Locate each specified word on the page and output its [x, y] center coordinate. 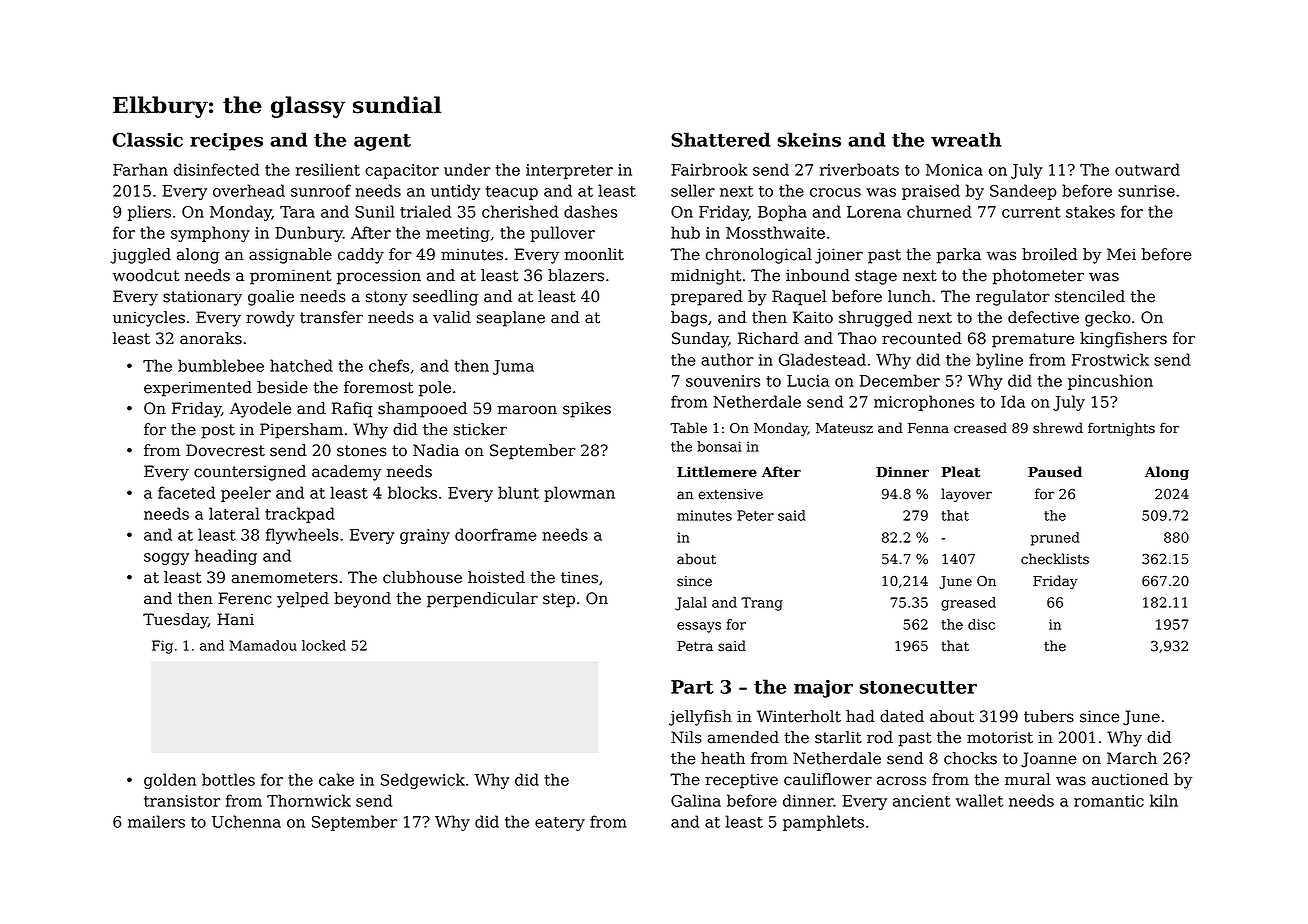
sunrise [1146, 191]
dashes [590, 211]
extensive [730, 494]
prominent [291, 277]
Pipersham [301, 431]
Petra [695, 646]
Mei [1121, 254]
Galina [696, 800]
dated [902, 716]
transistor [182, 801]
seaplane [511, 319]
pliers [149, 213]
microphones [924, 403]
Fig [162, 647]
